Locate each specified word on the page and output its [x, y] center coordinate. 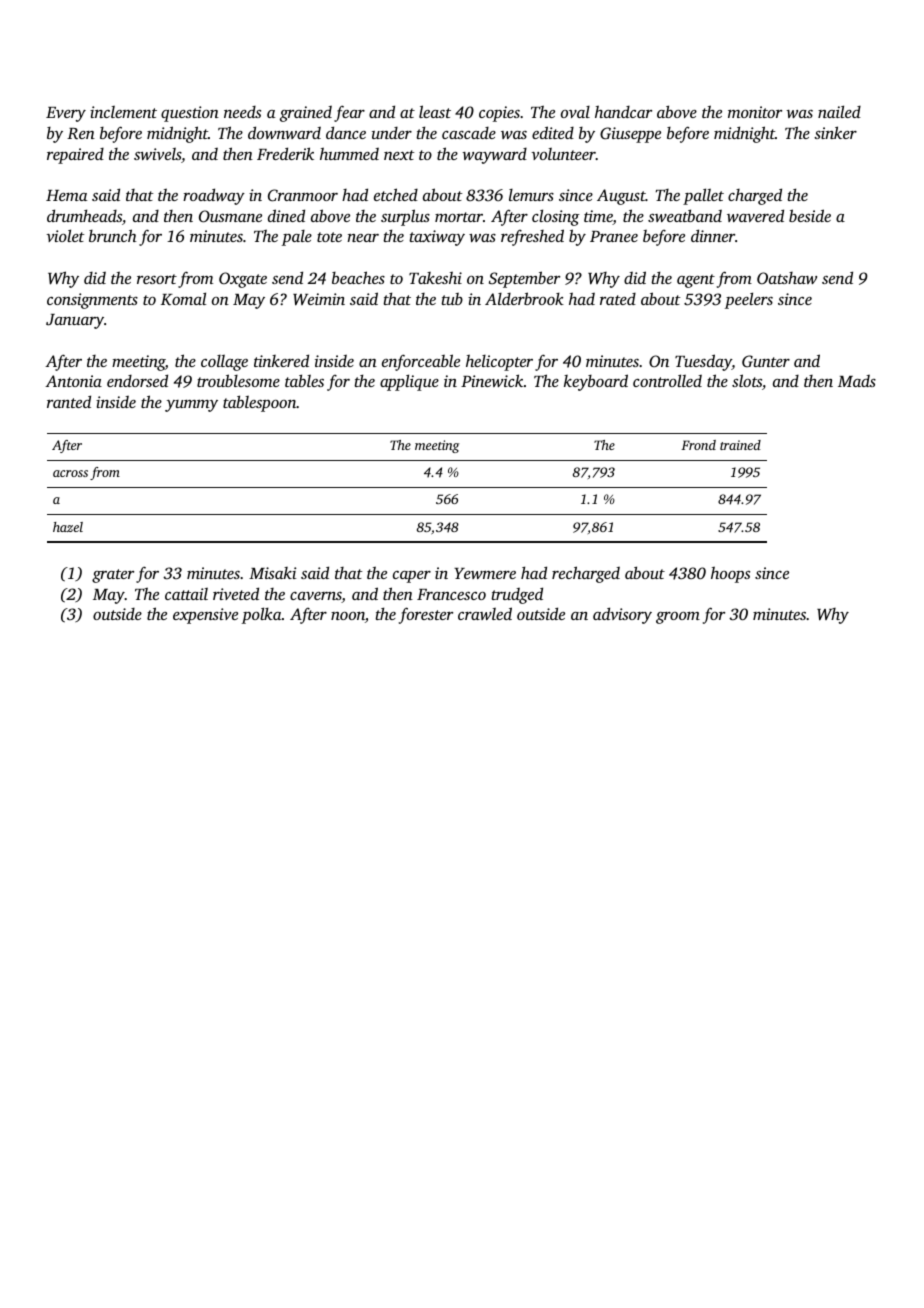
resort [157, 279]
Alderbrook [524, 298]
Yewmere [485, 573]
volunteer [563, 154]
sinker [835, 132]
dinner [713, 235]
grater [113, 576]
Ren [81, 133]
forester [426, 615]
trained [740, 445]
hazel [68, 527]
